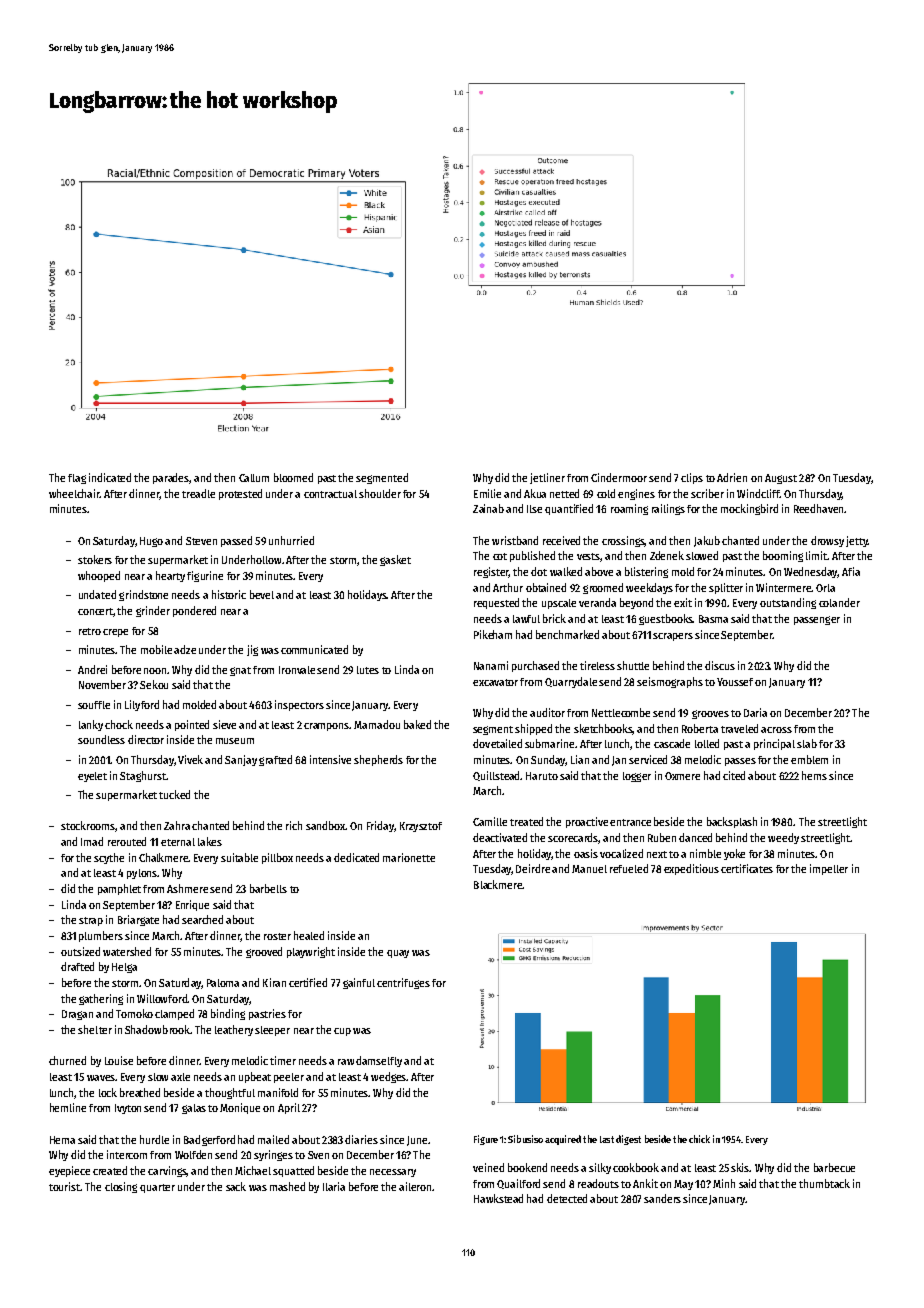  Describe the element at coordinates (167, 1171) in the screenshot. I see `carvings` at that location.
